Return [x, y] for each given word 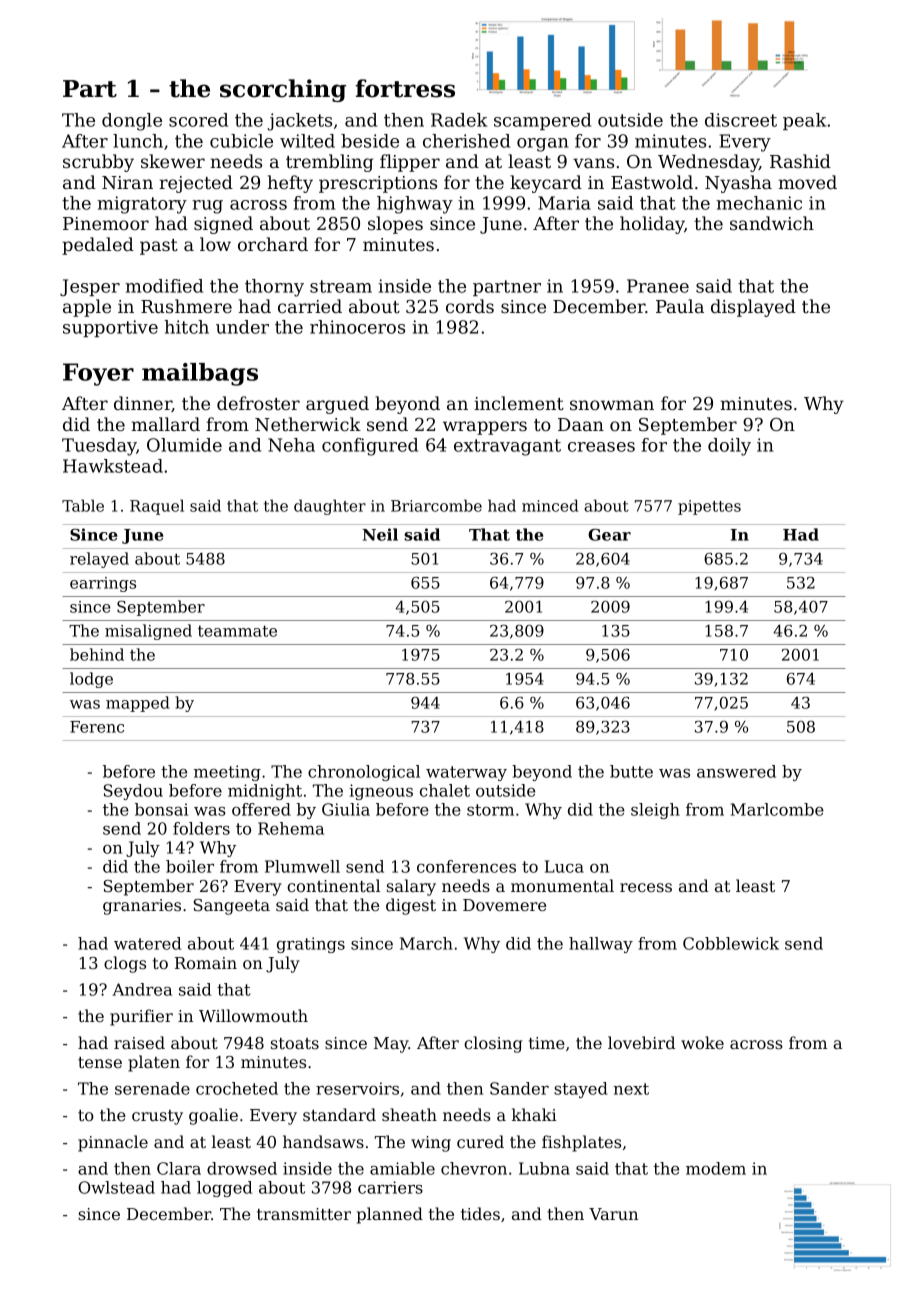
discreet [741, 120]
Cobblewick [731, 943]
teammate [237, 631]
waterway [466, 773]
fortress [405, 88]
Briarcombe [436, 505]
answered [736, 771]
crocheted [237, 1088]
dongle [132, 122]
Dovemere [504, 905]
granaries [142, 907]
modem [716, 1168]
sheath [409, 1114]
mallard [166, 424]
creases [601, 447]
